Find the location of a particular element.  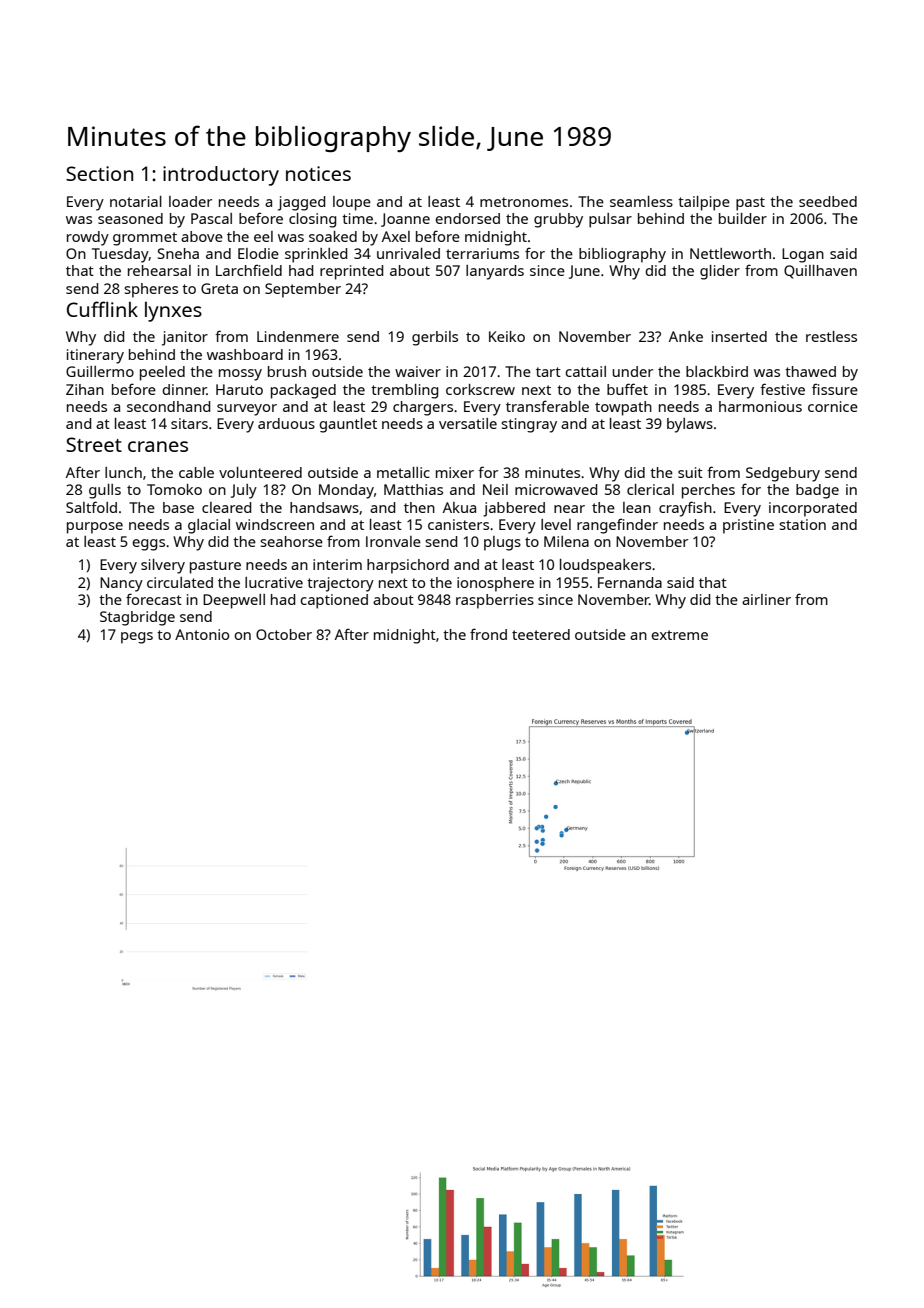

Anke is located at coordinates (686, 336).
